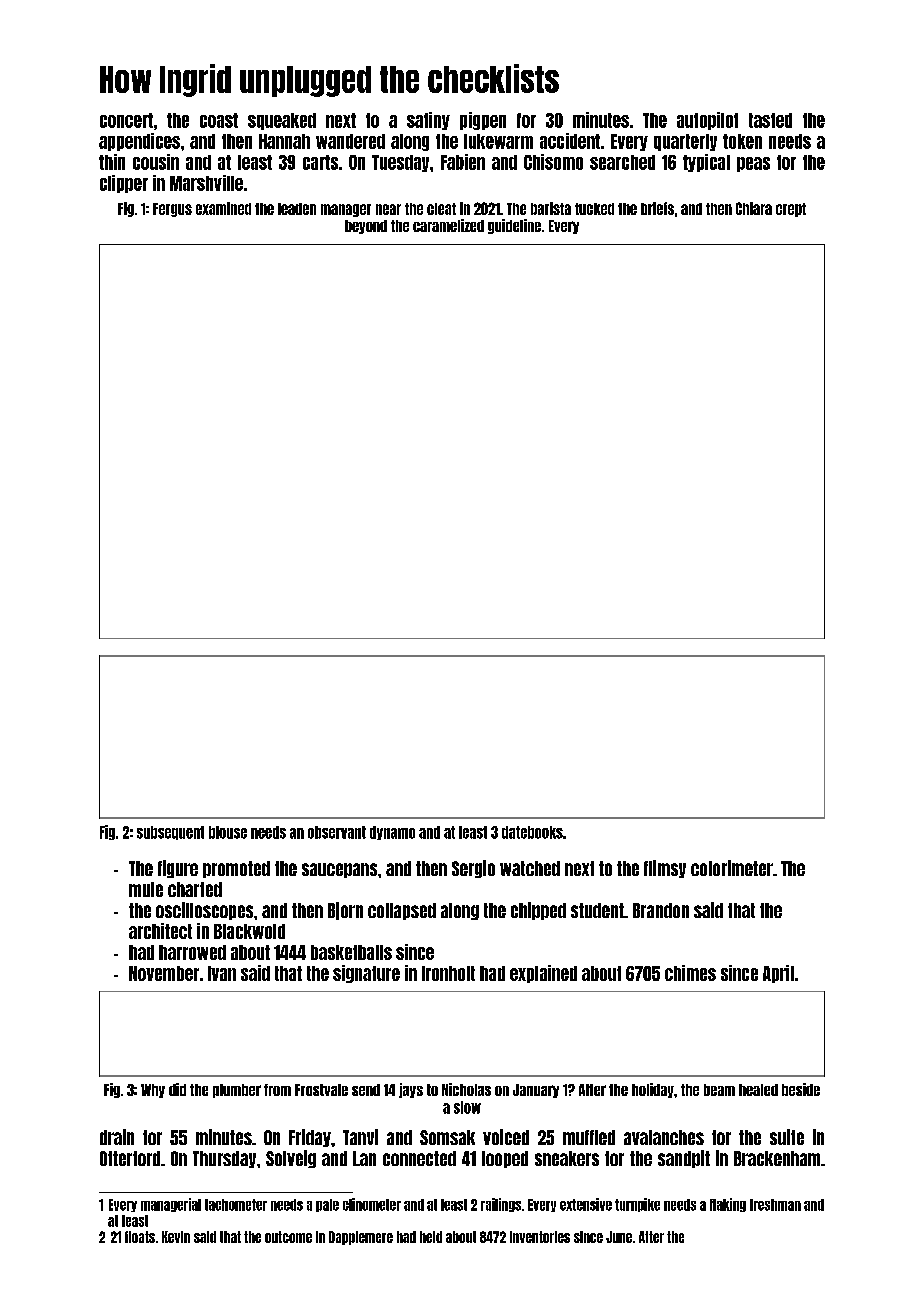 This image has width=924, height=1308. What do you see at coordinates (754, 208) in the image?
I see `Chiara` at bounding box center [754, 208].
